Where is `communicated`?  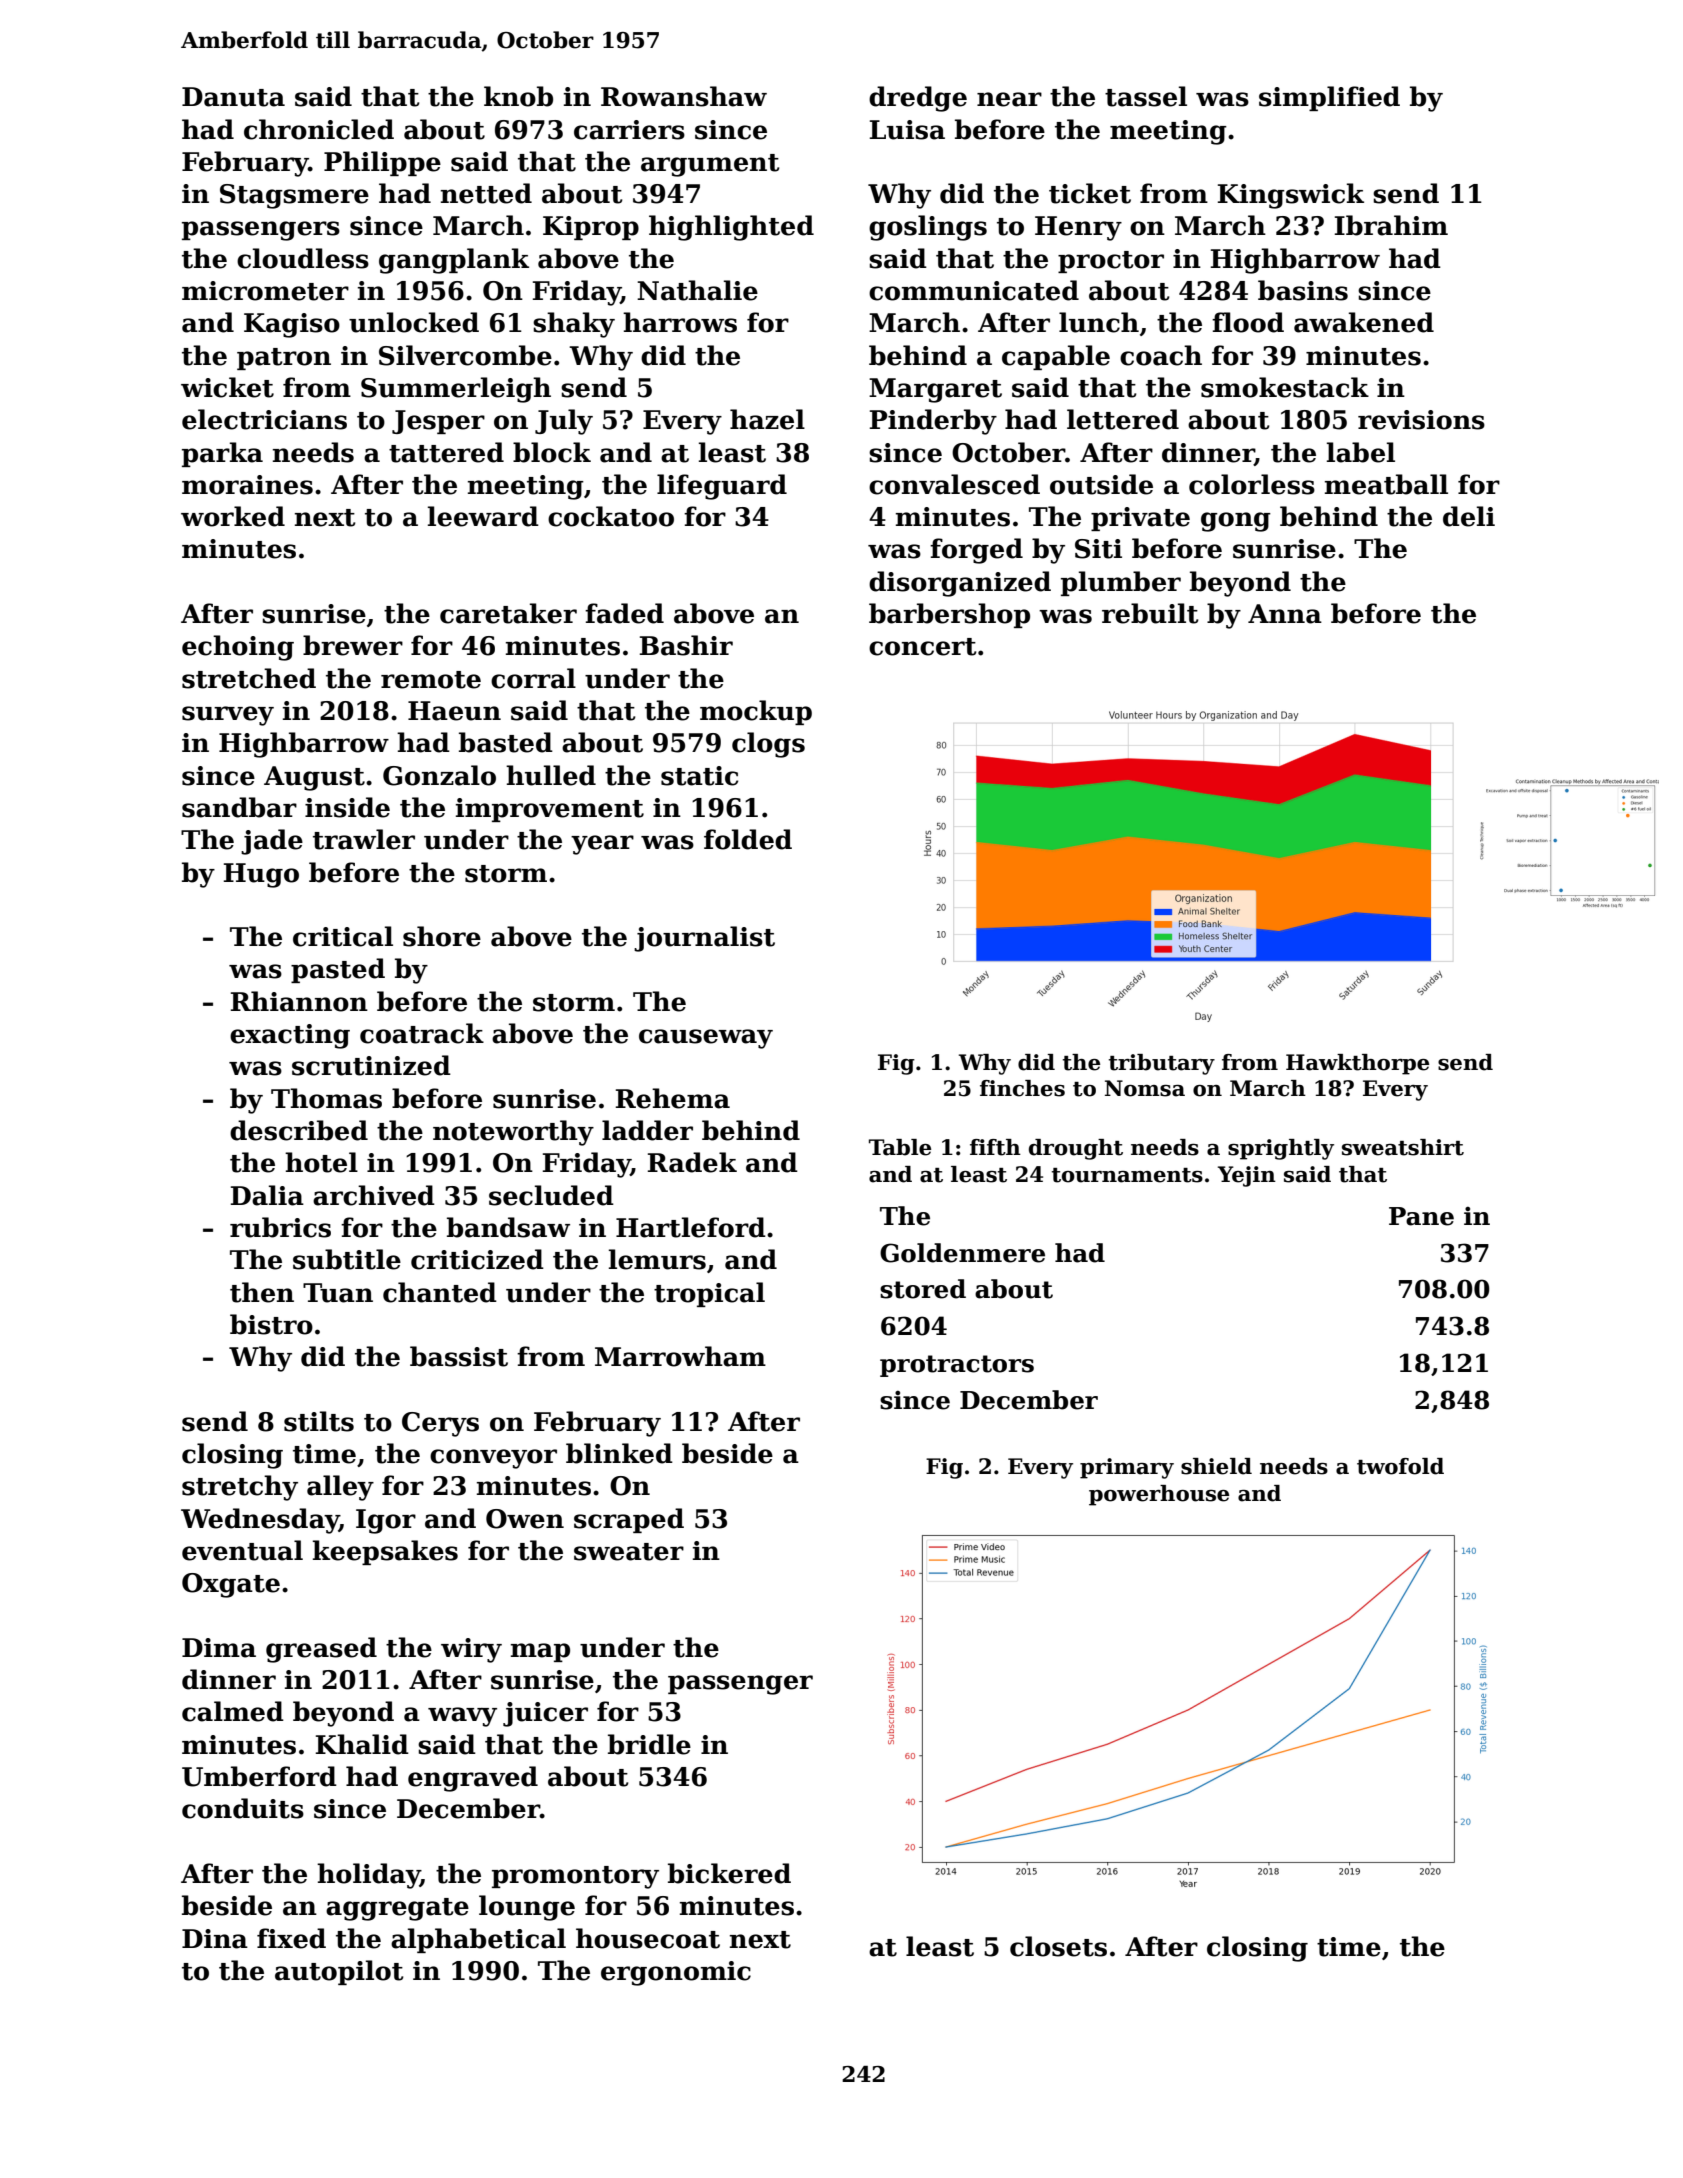 communicated is located at coordinates (974, 290).
